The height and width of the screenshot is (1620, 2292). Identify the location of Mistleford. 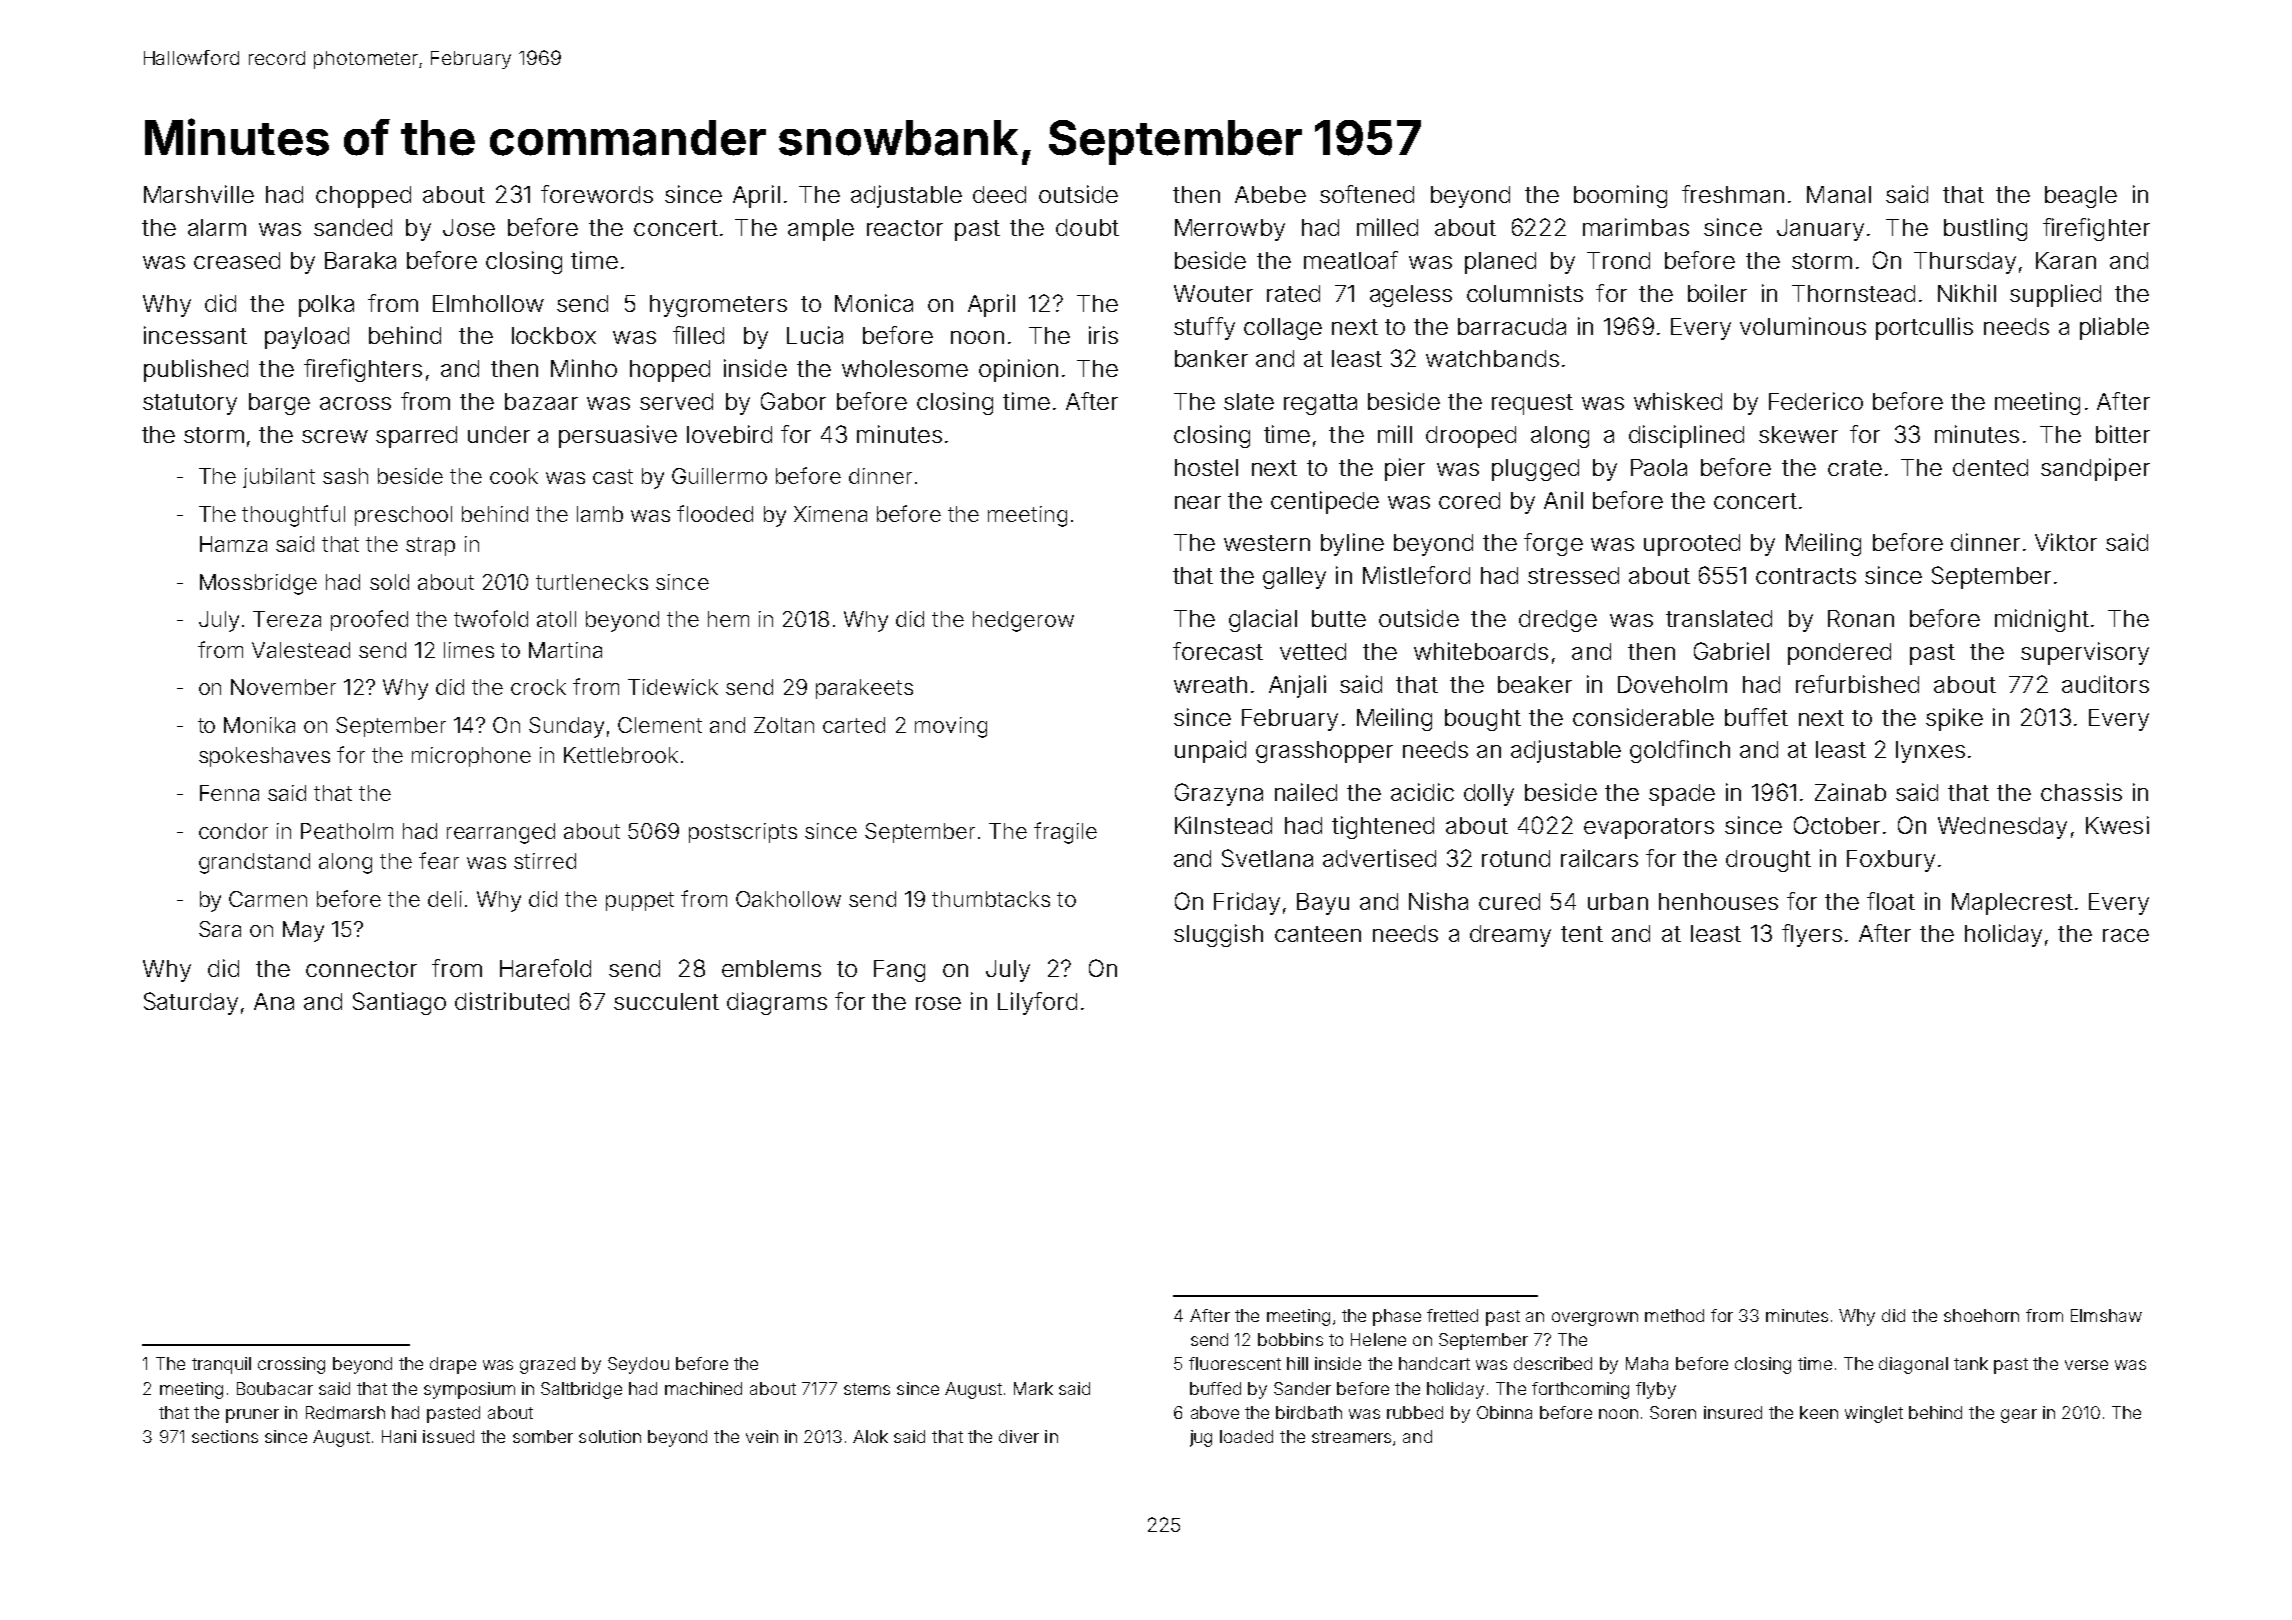
(1416, 575).
